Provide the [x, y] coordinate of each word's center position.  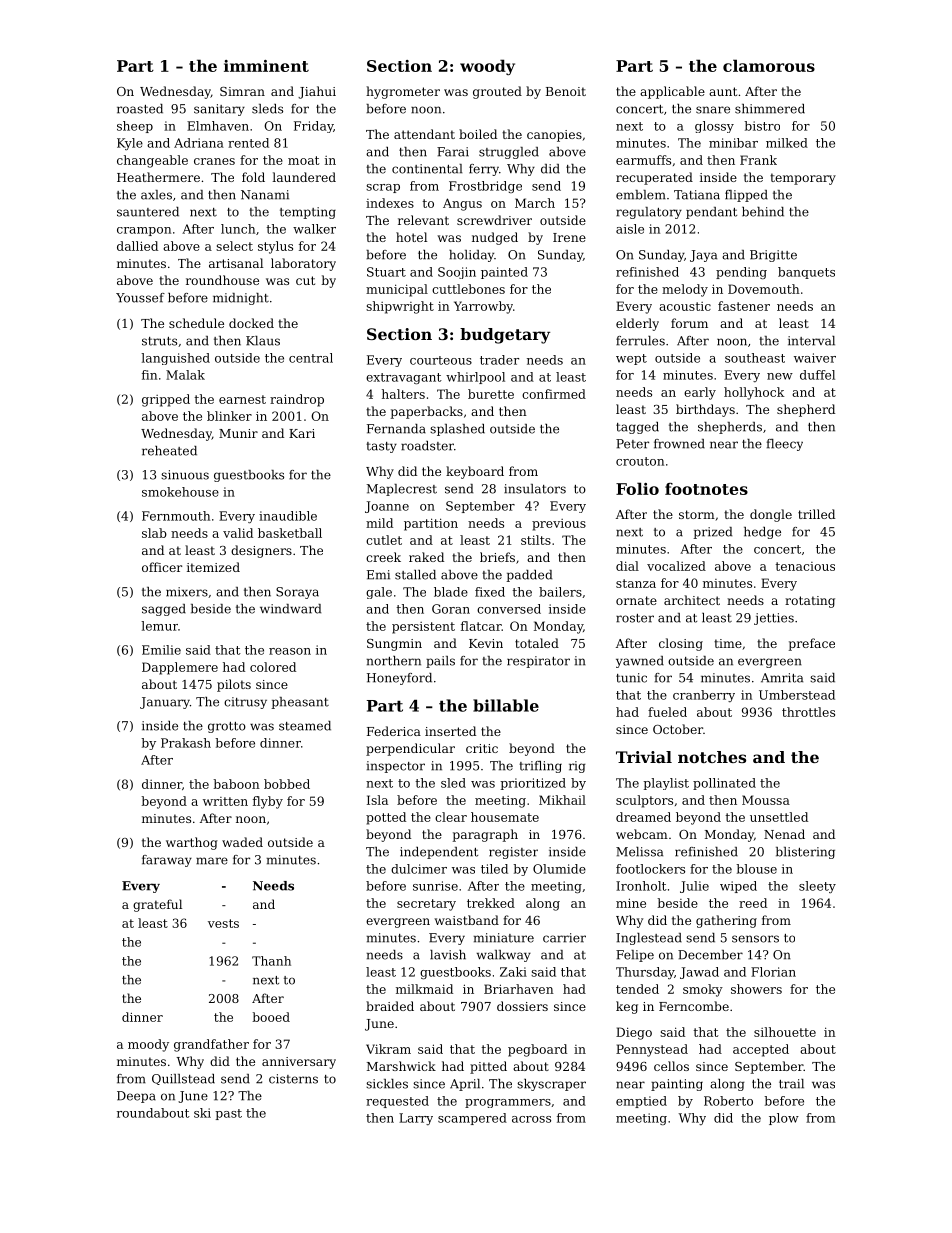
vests [223, 923]
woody [487, 67]
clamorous [769, 65]
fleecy [785, 445]
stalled [415, 575]
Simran [242, 91]
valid [238, 533]
